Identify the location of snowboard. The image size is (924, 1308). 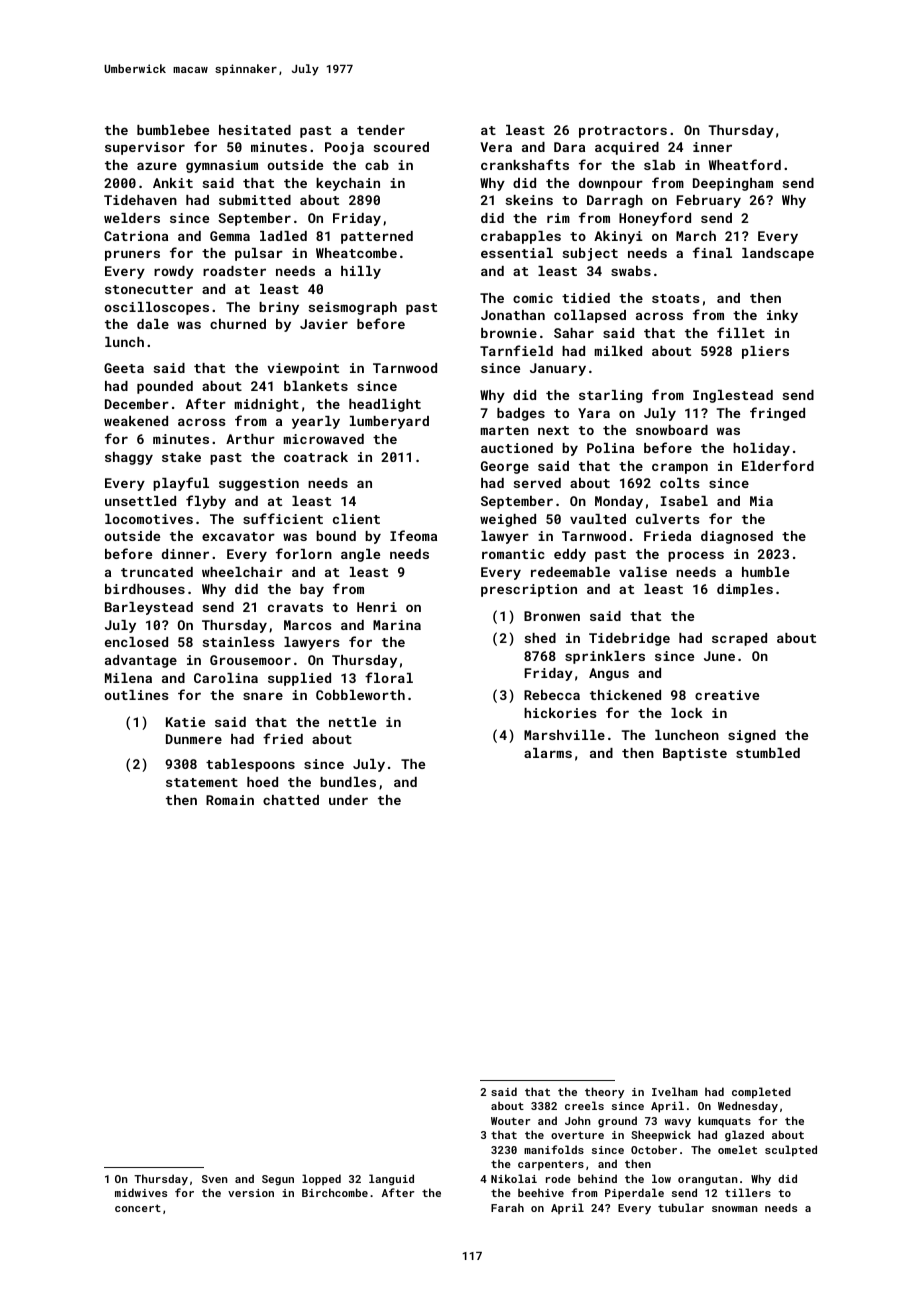
(672, 430).
